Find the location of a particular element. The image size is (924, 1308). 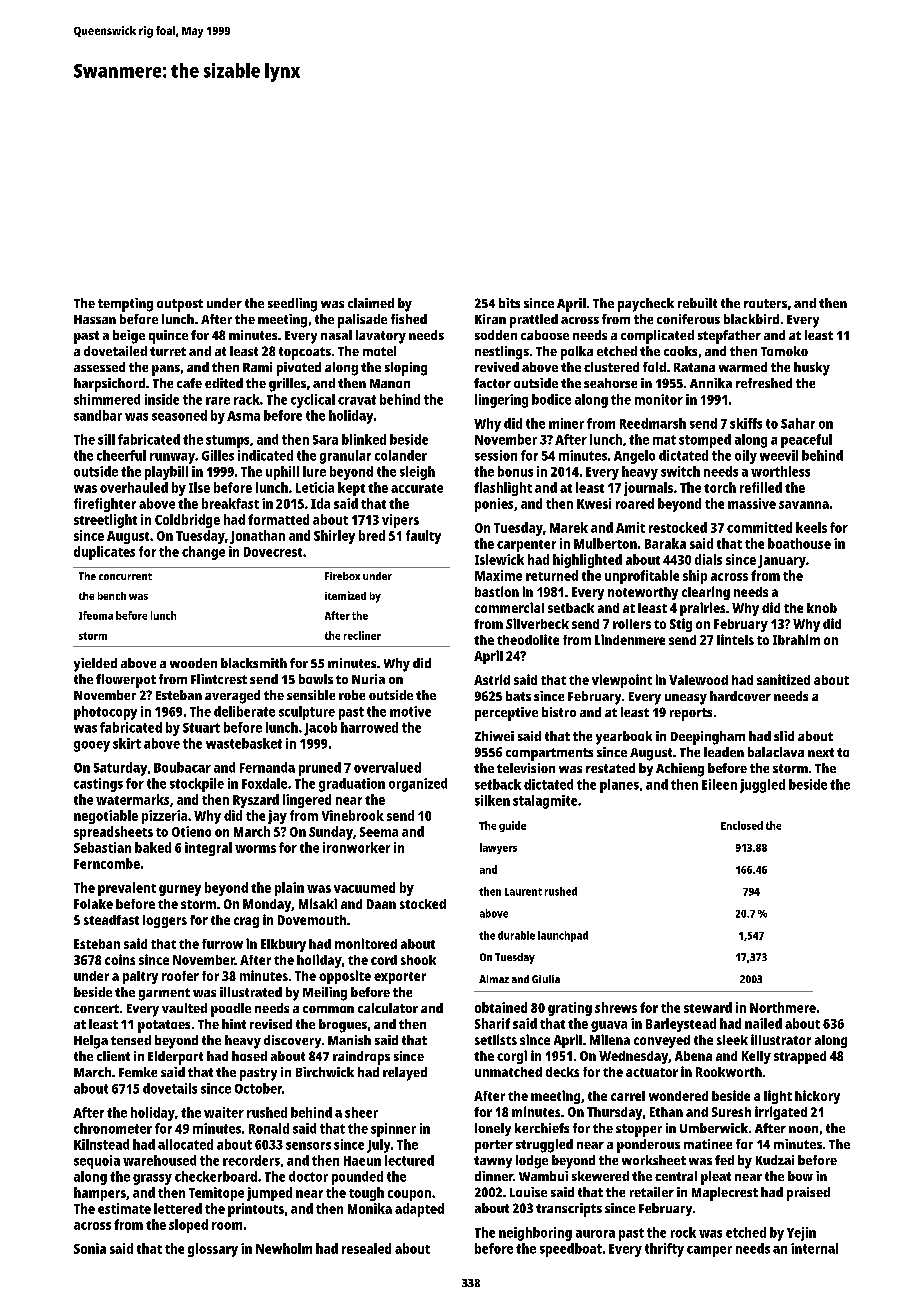

durable is located at coordinates (516, 935).
